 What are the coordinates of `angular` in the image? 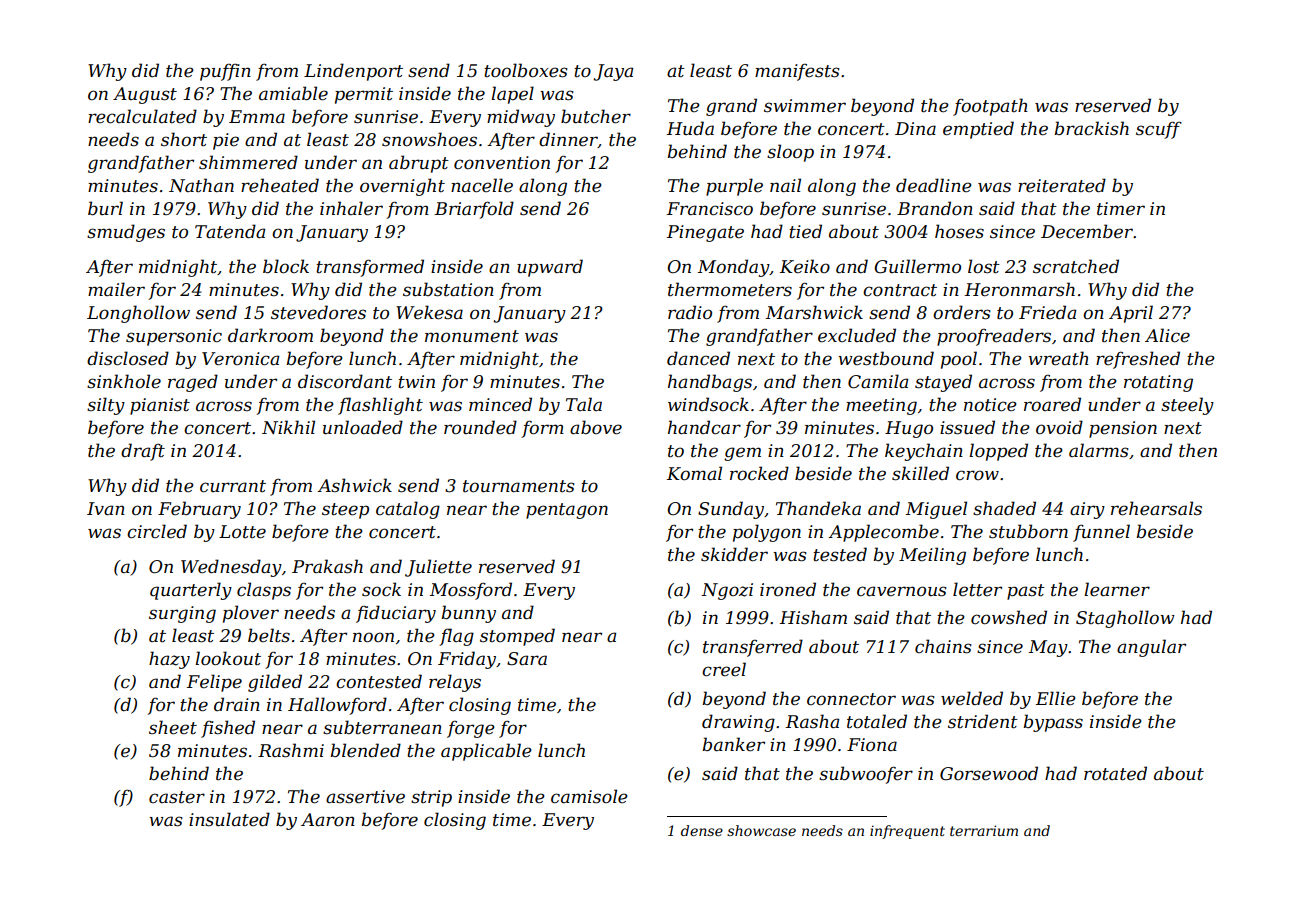 It's located at (1151, 648).
